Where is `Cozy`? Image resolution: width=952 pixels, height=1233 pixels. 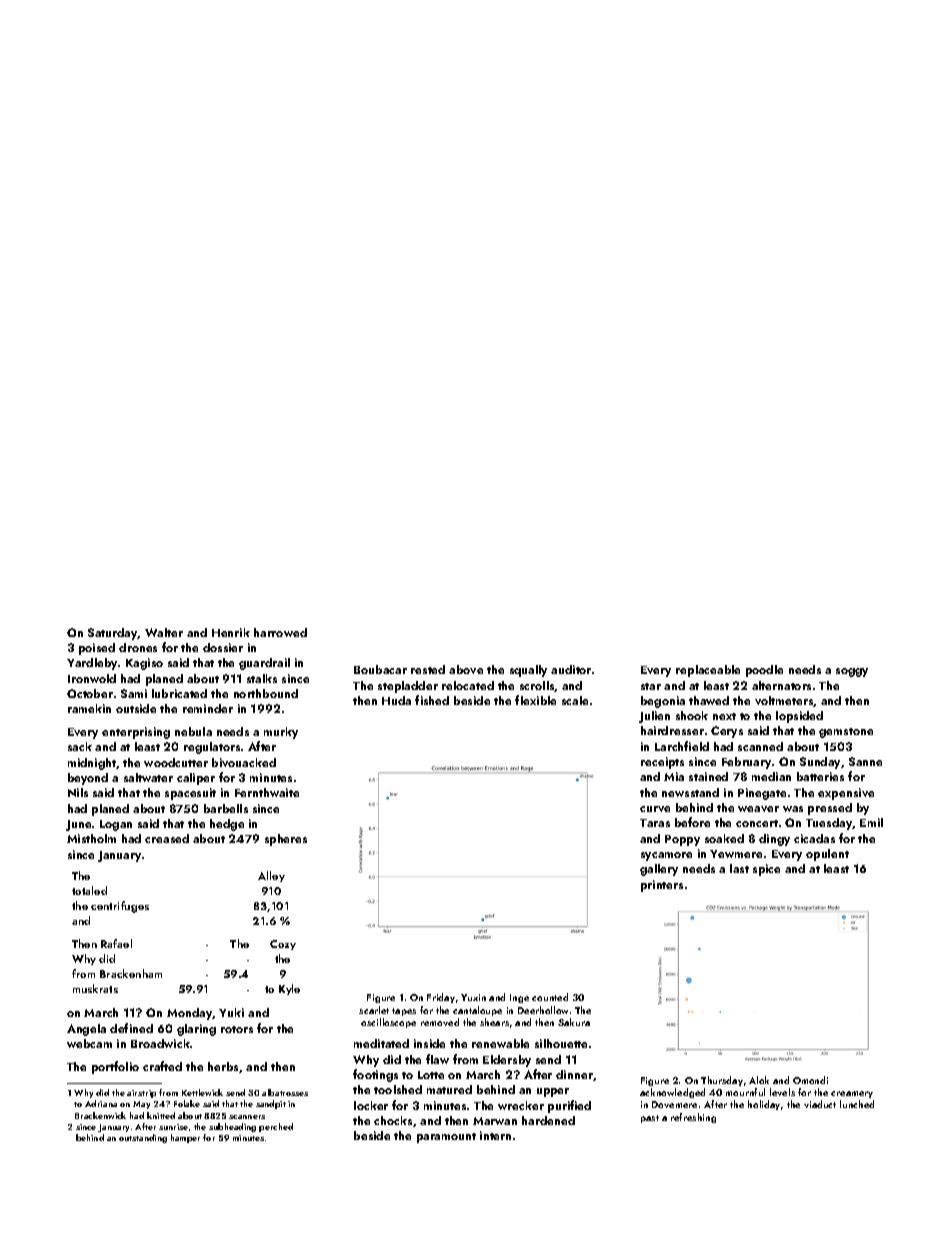 Cozy is located at coordinates (283, 945).
